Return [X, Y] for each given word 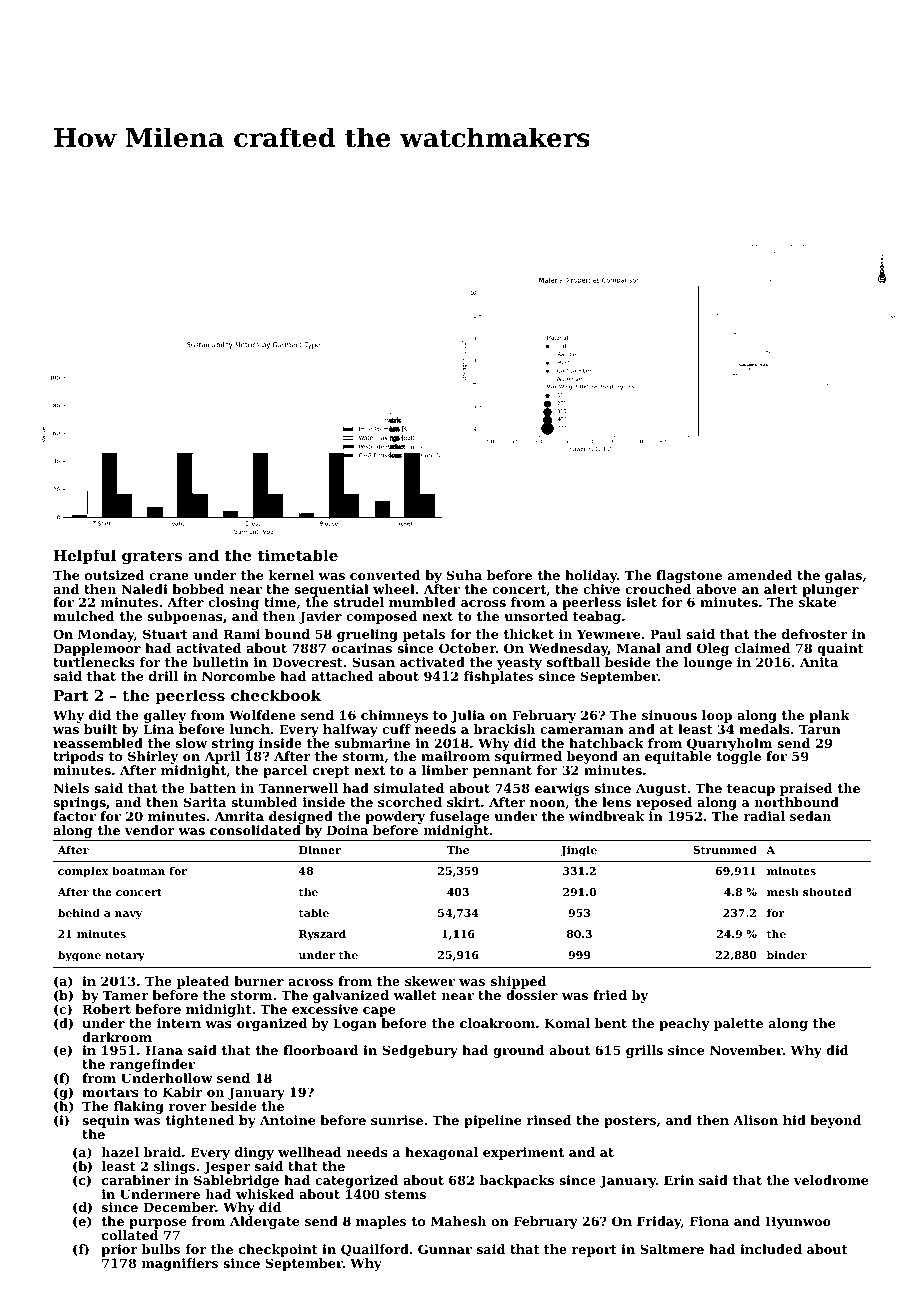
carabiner [136, 1180]
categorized [356, 1181]
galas [843, 576]
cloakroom [497, 1023]
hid [794, 1120]
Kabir [183, 1092]
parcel [285, 771]
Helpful [84, 556]
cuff [396, 729]
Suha [464, 575]
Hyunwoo [798, 1222]
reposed [664, 803]
